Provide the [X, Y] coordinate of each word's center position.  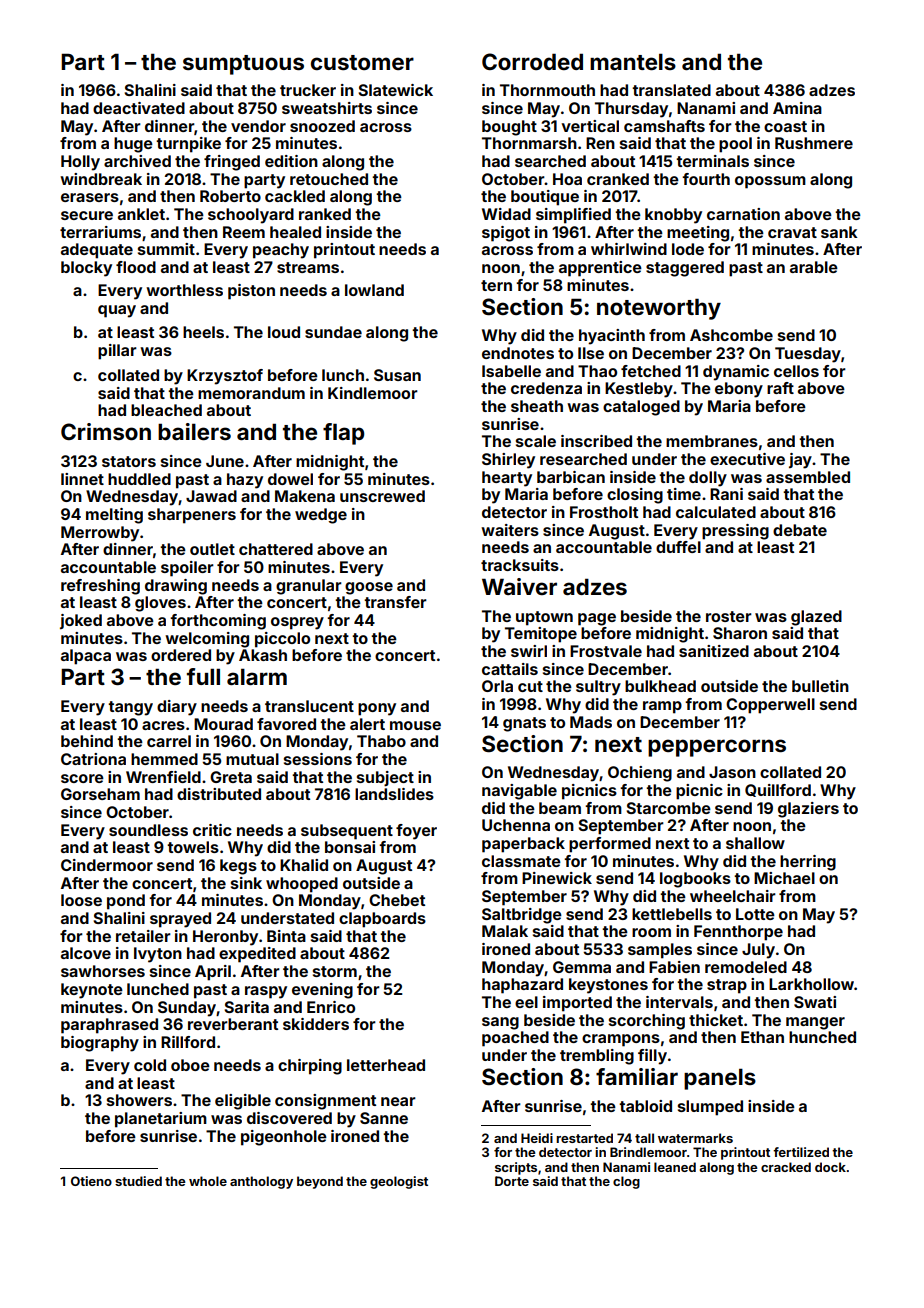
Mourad [223, 724]
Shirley [508, 461]
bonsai [350, 847]
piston [251, 292]
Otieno [91, 1181]
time [684, 494]
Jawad [211, 496]
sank [839, 232]
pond [126, 902]
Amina [797, 108]
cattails [510, 669]
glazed [816, 618]
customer [362, 62]
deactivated [139, 108]
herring [808, 863]
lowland [374, 290]
